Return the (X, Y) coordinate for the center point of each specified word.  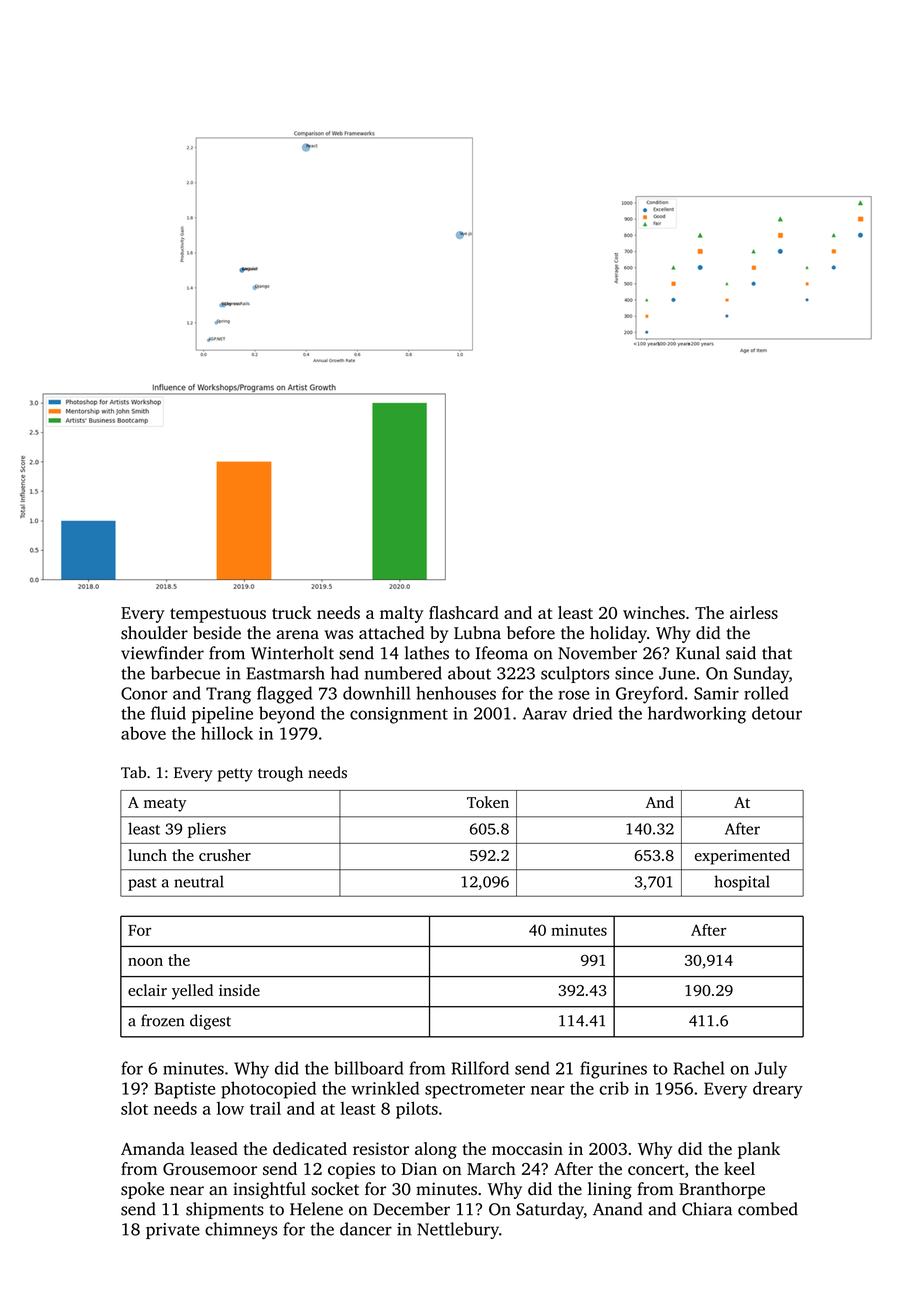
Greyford (649, 695)
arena (297, 635)
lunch (147, 855)
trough (280, 774)
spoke (142, 1190)
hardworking (697, 715)
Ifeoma (502, 653)
